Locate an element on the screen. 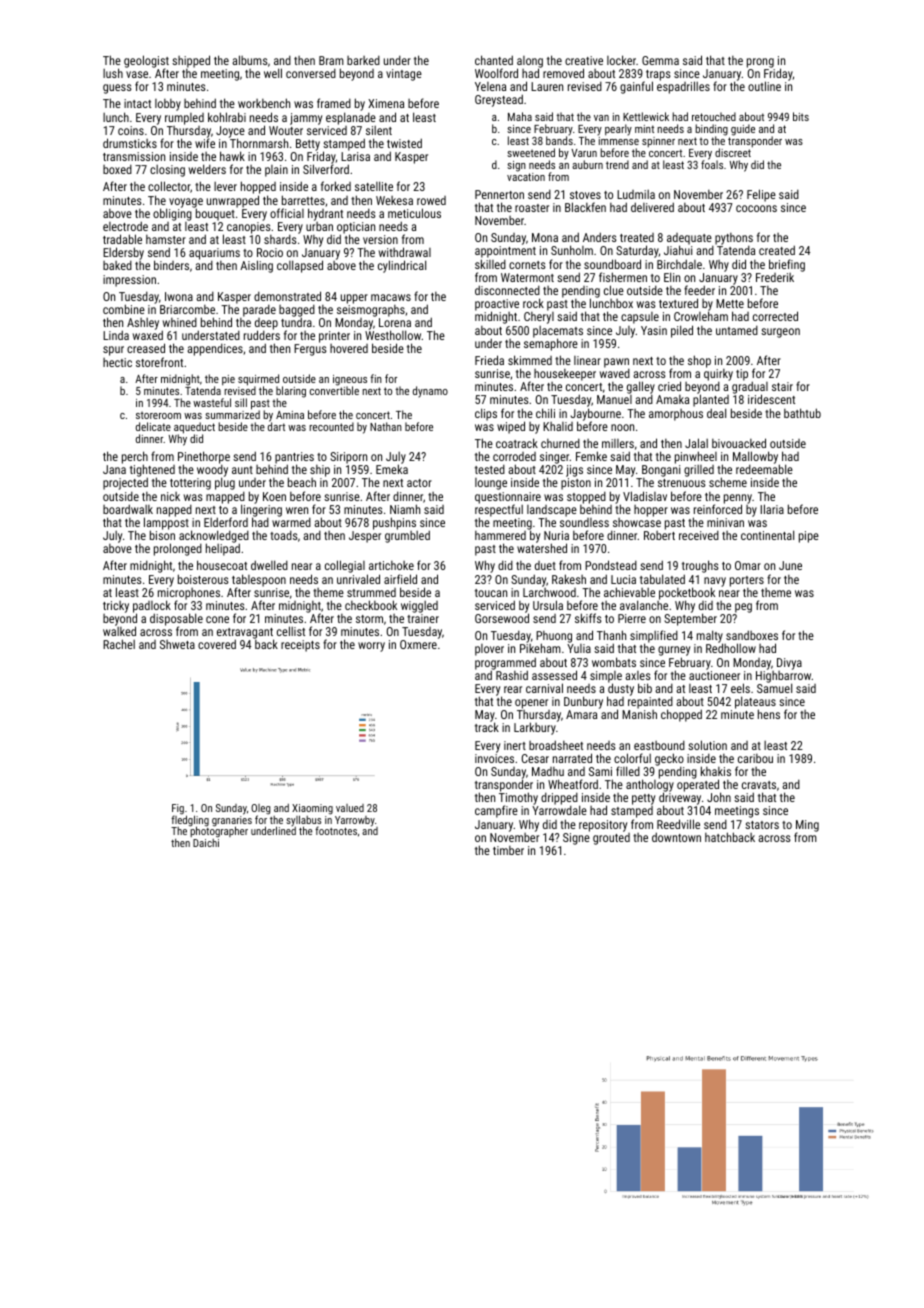 This screenshot has width=924, height=1308. pawn is located at coordinates (616, 363).
